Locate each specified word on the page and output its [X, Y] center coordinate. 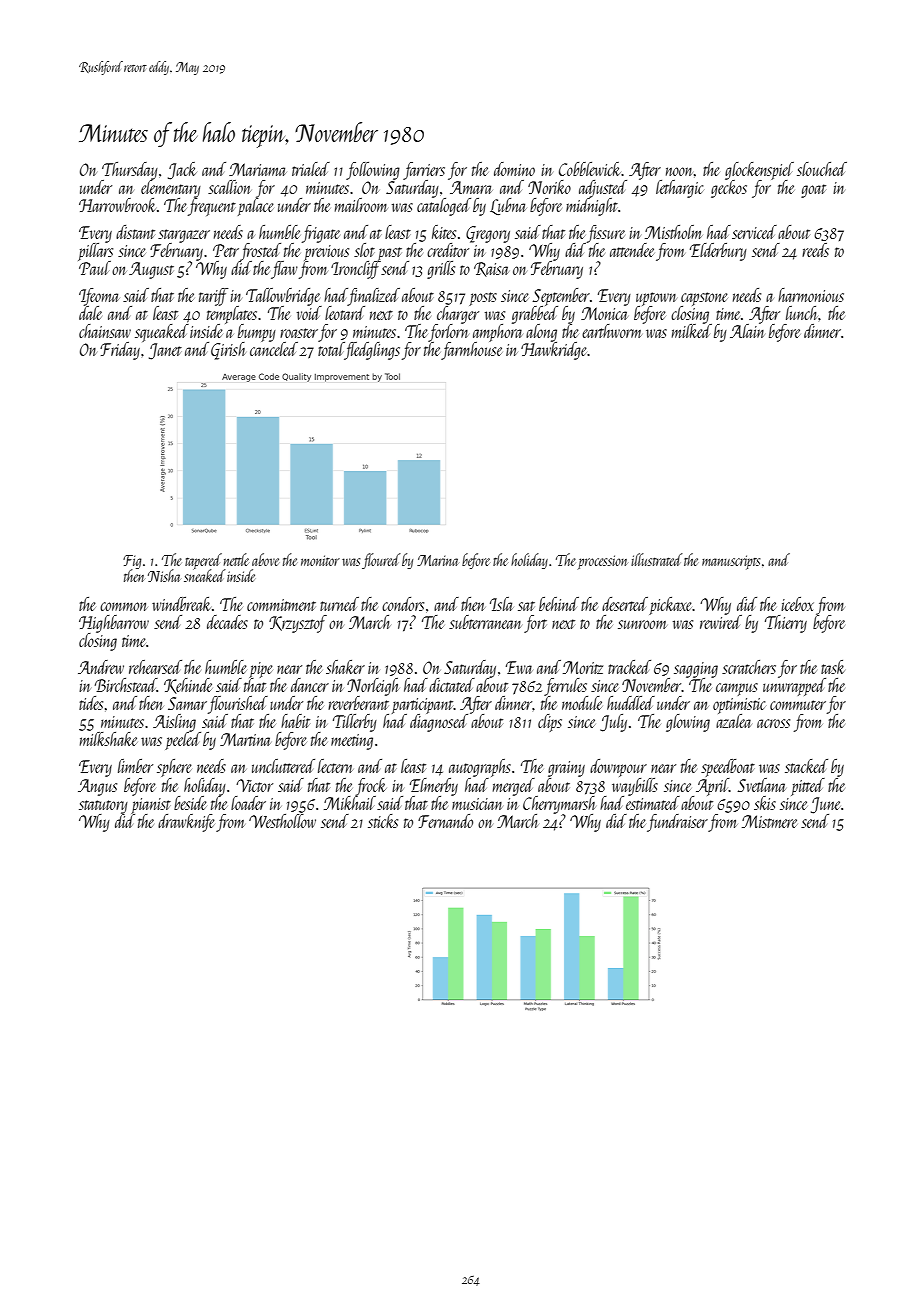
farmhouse [471, 351]
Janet [165, 351]
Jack [182, 171]
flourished [238, 705]
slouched [822, 169]
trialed [311, 169]
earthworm [612, 331]
